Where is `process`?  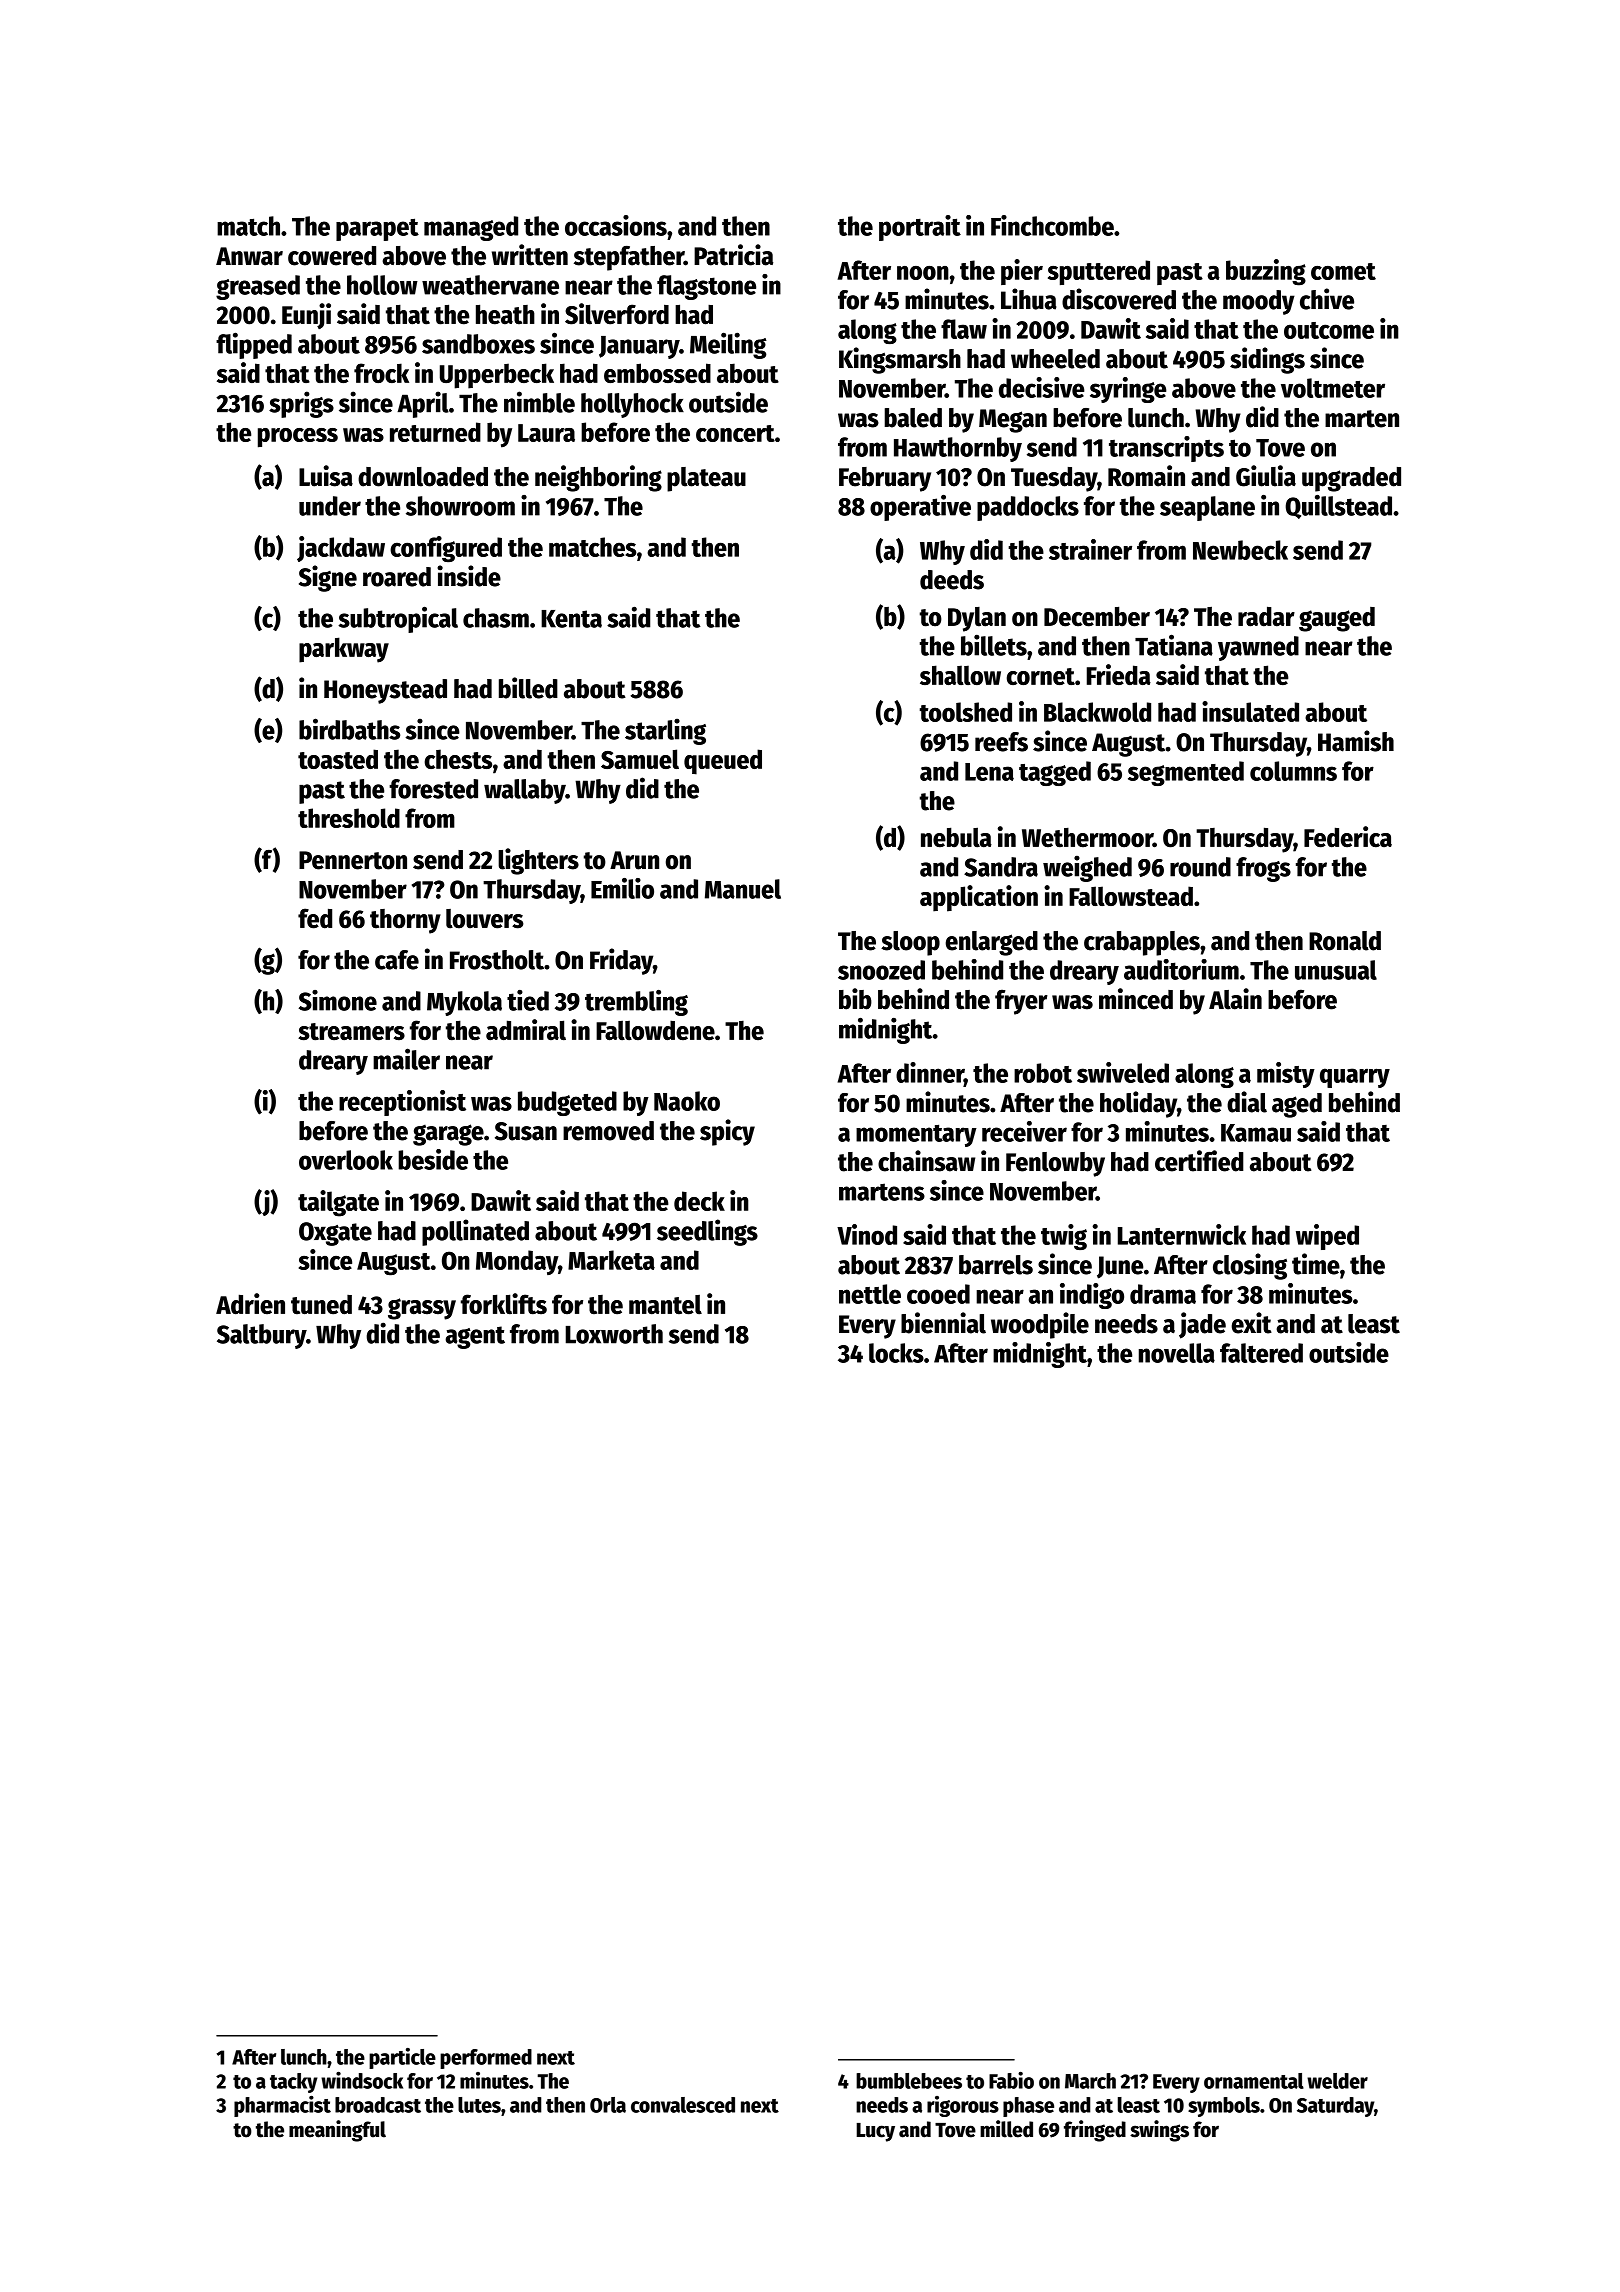
process is located at coordinates (298, 438).
